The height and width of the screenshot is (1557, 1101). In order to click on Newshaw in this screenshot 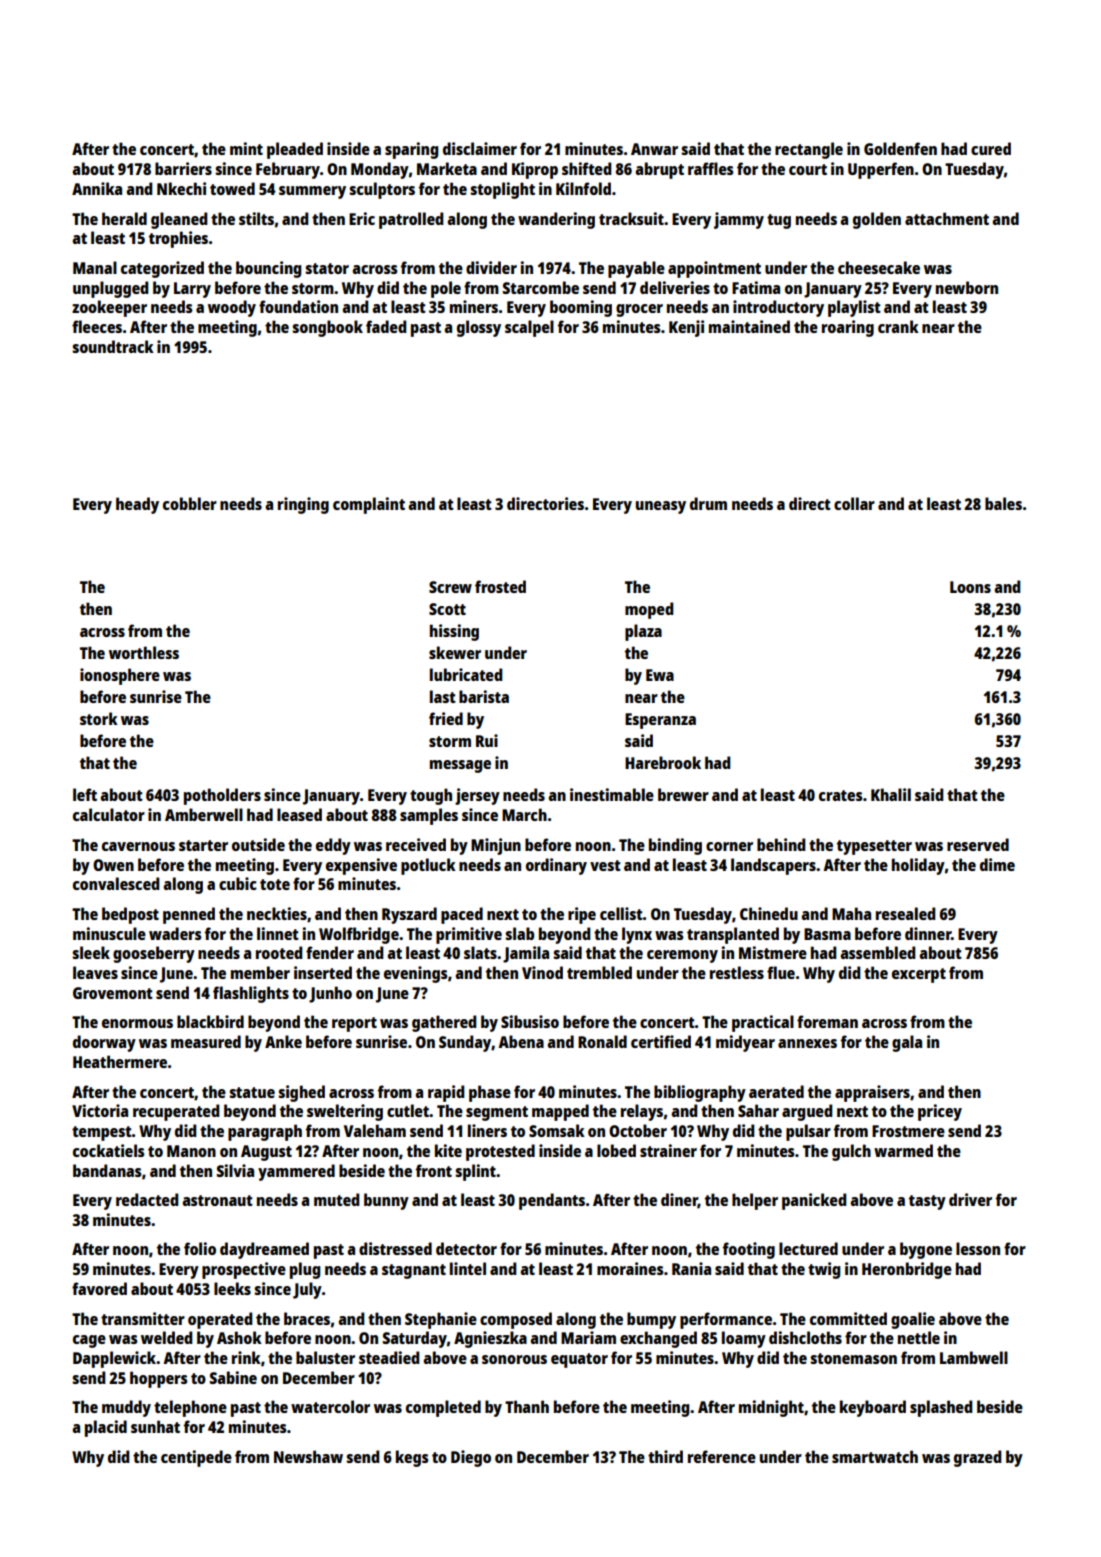, I will do `click(308, 1456)`.
